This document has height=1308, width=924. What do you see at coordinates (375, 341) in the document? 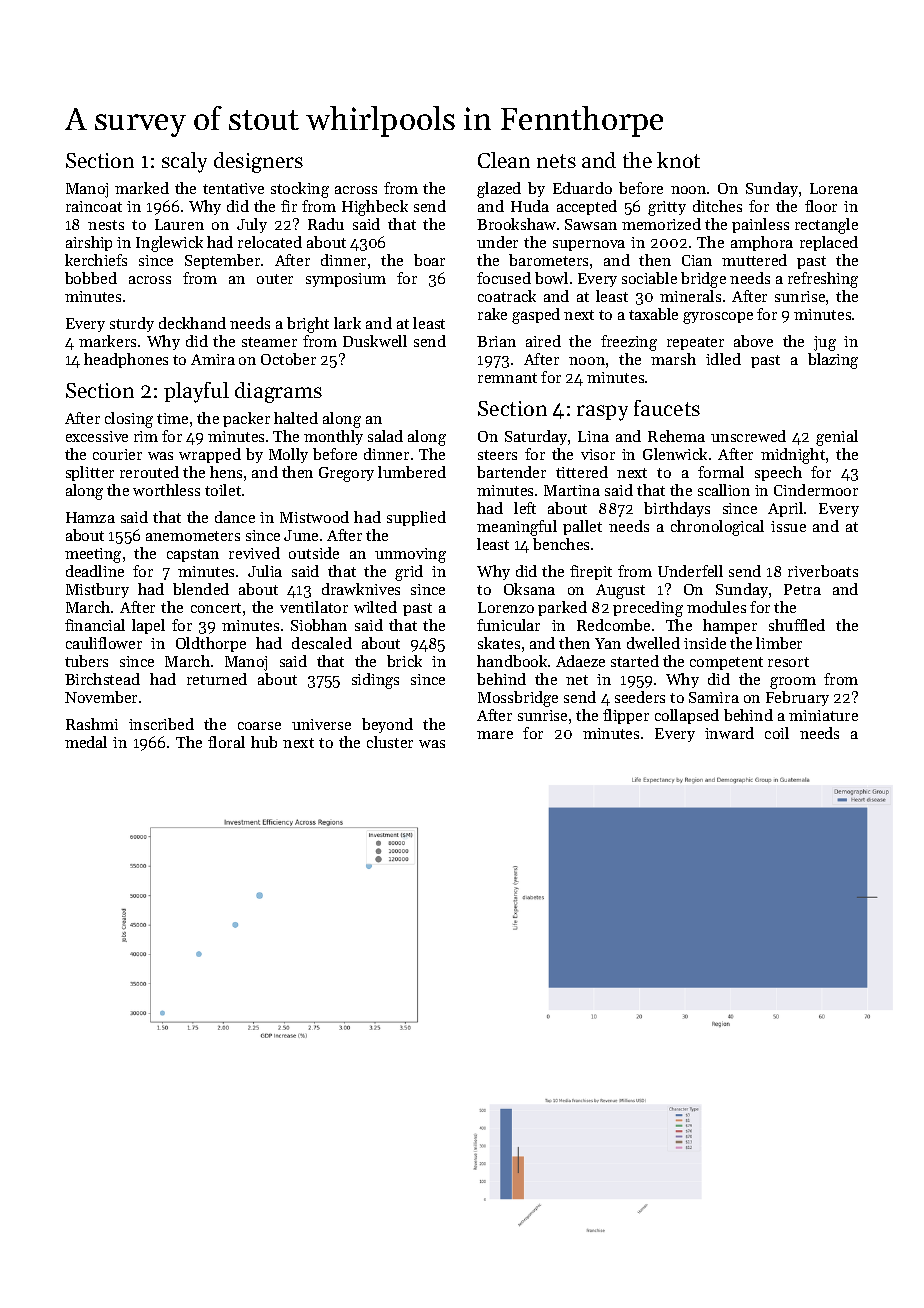
I see `Duskwell` at bounding box center [375, 341].
